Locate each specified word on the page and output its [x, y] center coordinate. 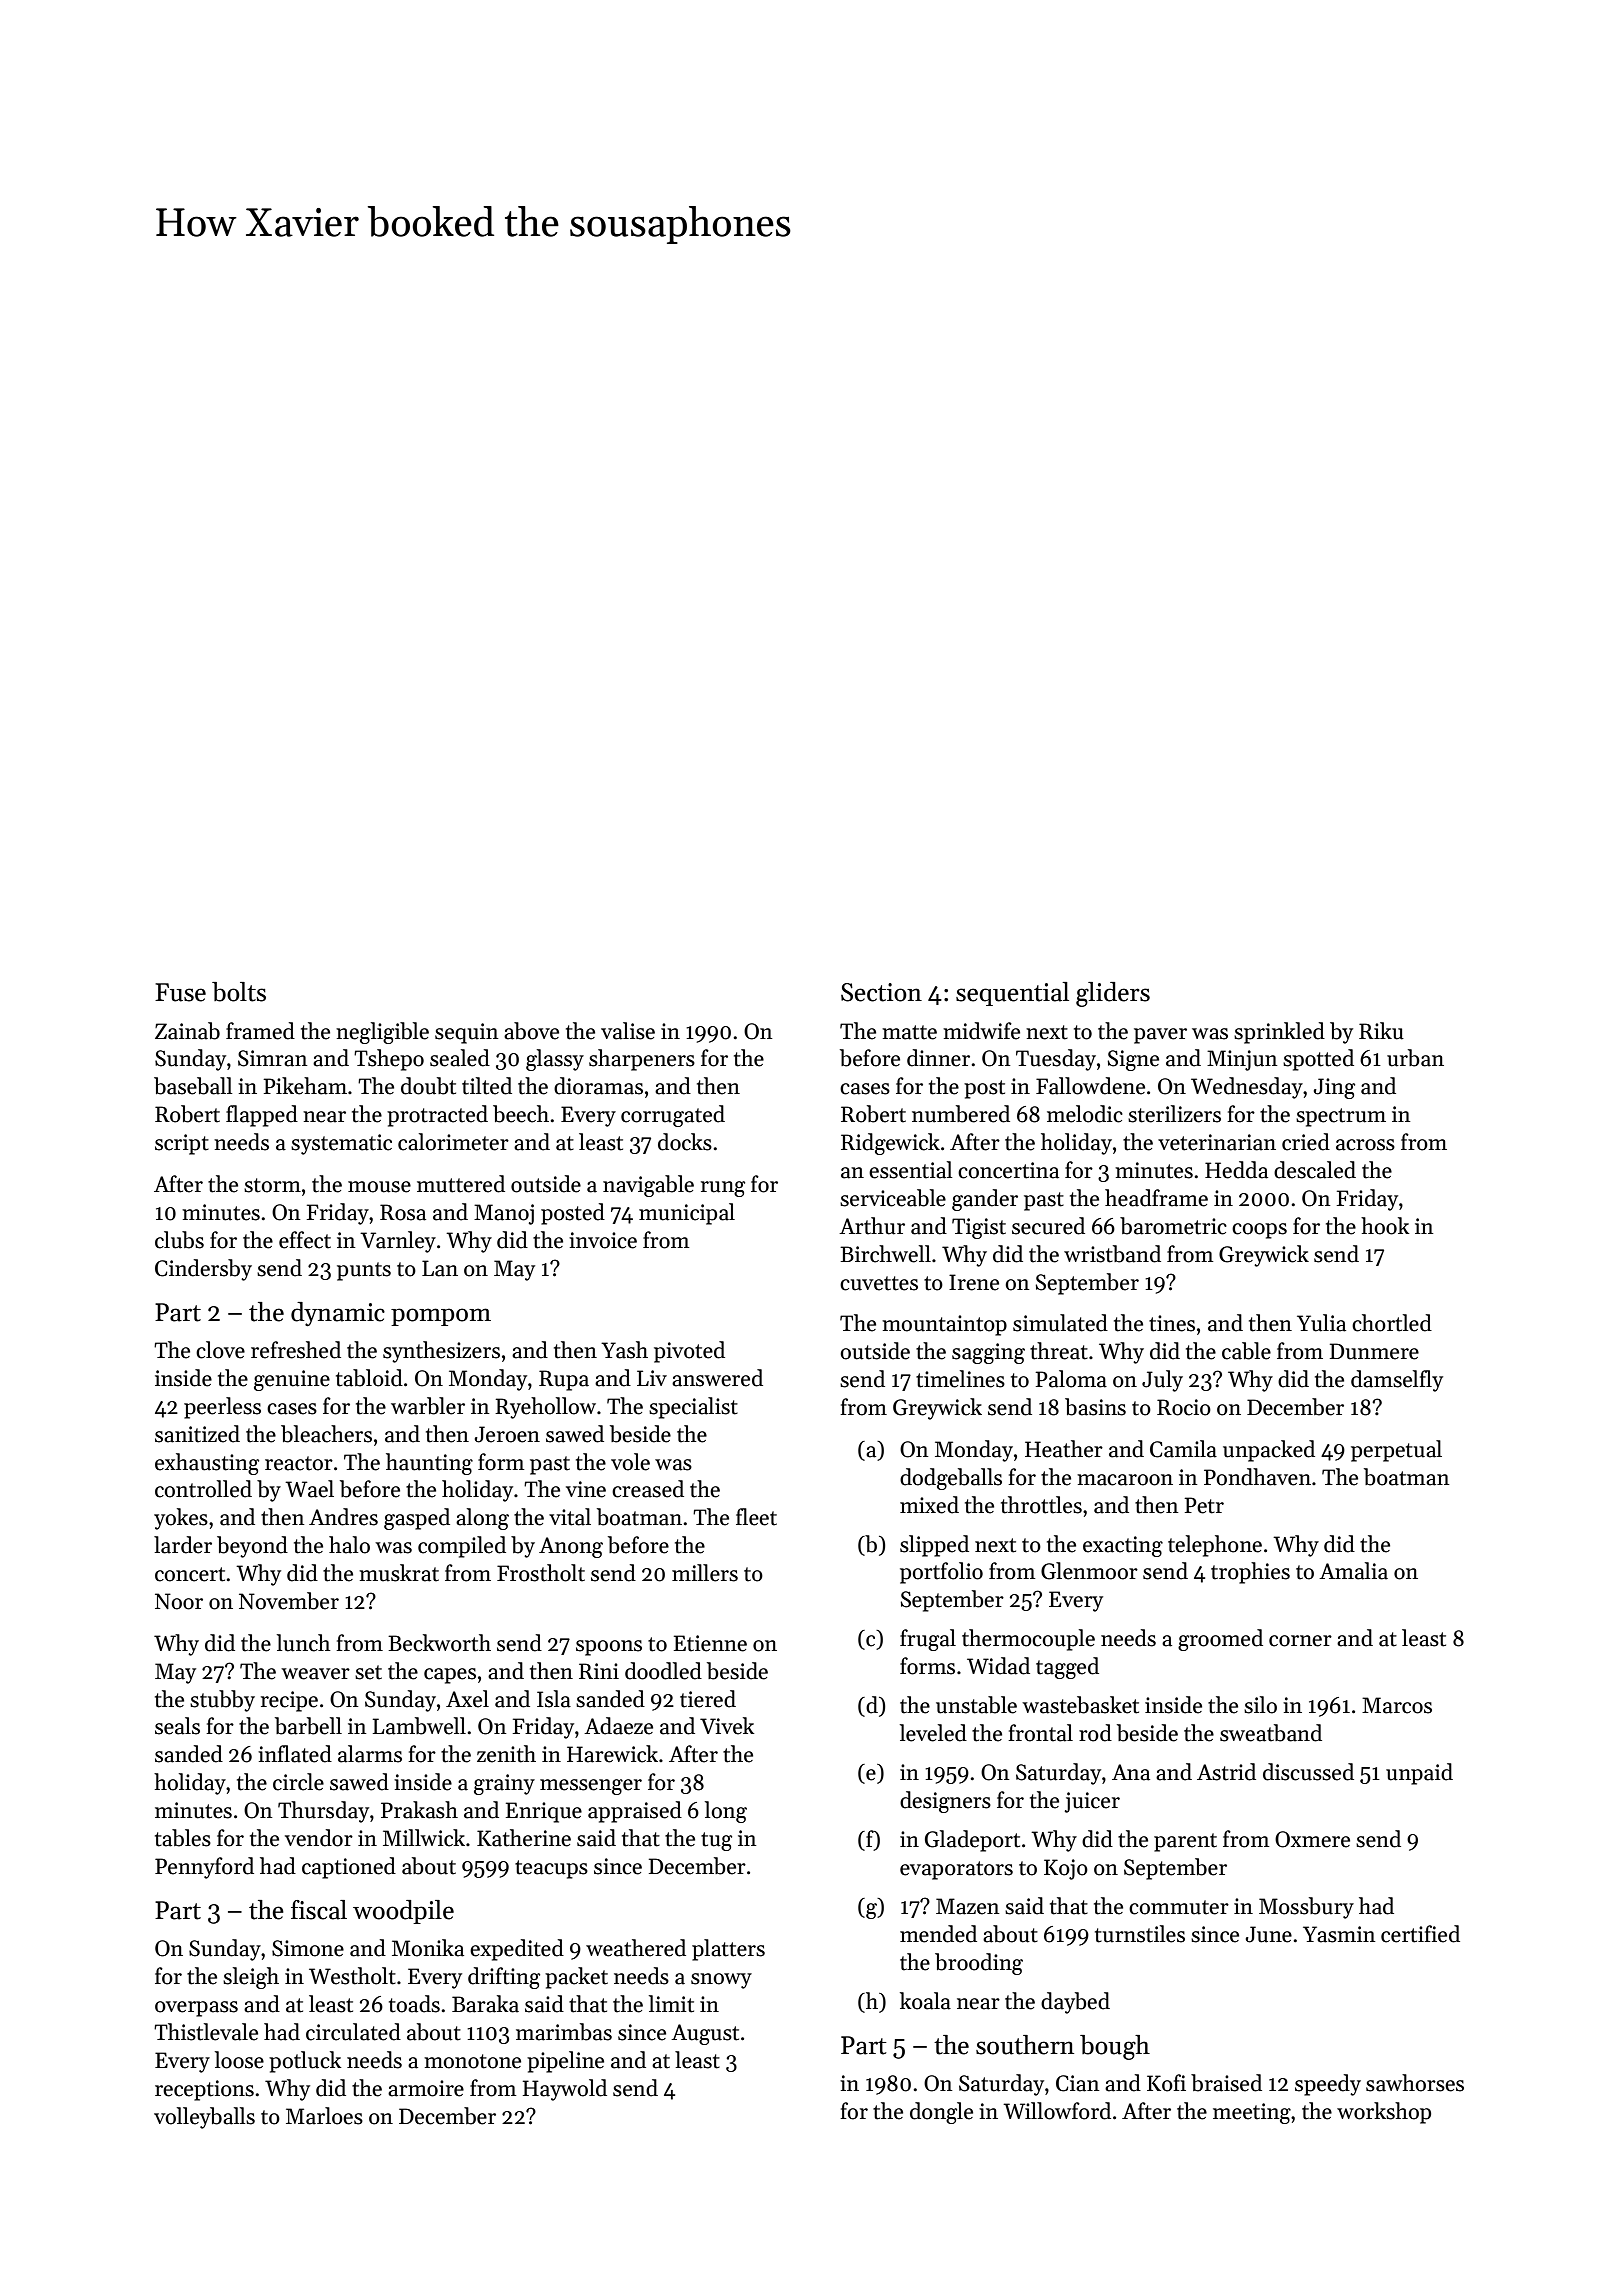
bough [1115, 2047]
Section [881, 992]
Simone [308, 1948]
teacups [551, 1869]
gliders [1113, 994]
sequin [466, 1033]
